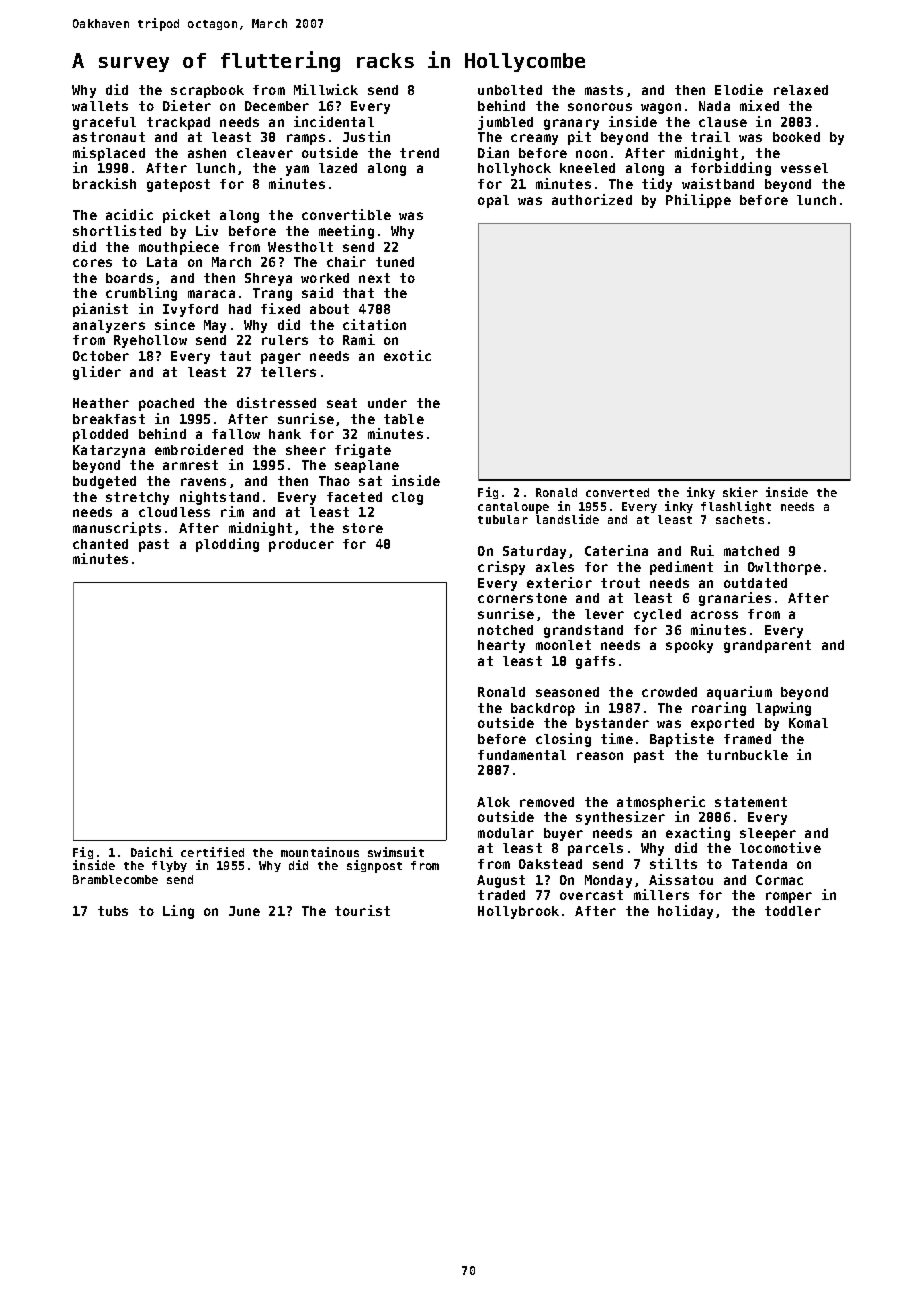 The width and height of the screenshot is (924, 1308). Describe the element at coordinates (190, 465) in the screenshot. I see `armrest` at that location.
